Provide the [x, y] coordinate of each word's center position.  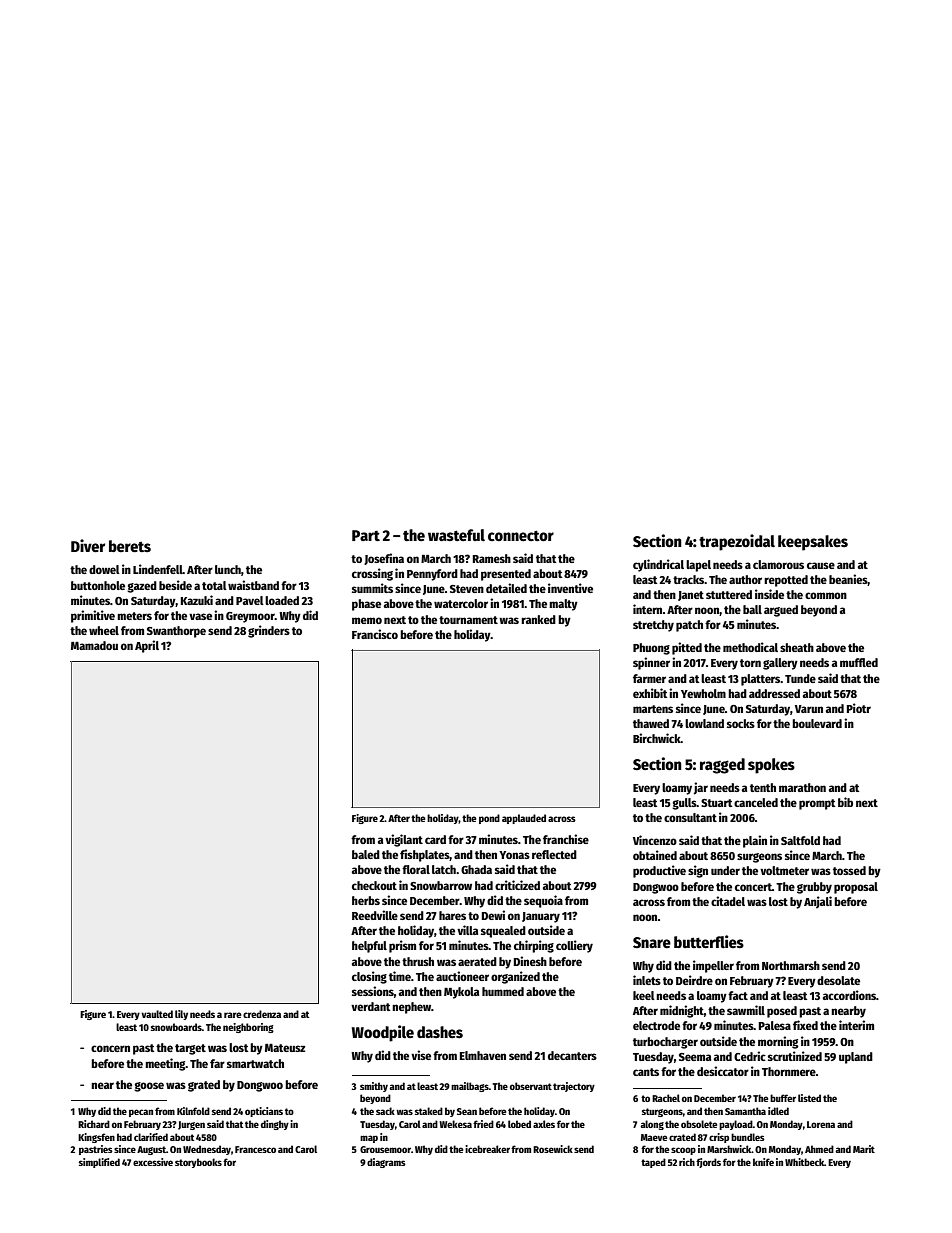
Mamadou [94, 645]
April [147, 646]
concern [110, 1048]
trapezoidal [737, 542]
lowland [704, 723]
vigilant [404, 840]
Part [366, 535]
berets [130, 546]
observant [531, 1086]
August [151, 1150]
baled [366, 854]
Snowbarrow [441, 885]
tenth [763, 787]
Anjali [818, 902]
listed [809, 1098]
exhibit [650, 693]
